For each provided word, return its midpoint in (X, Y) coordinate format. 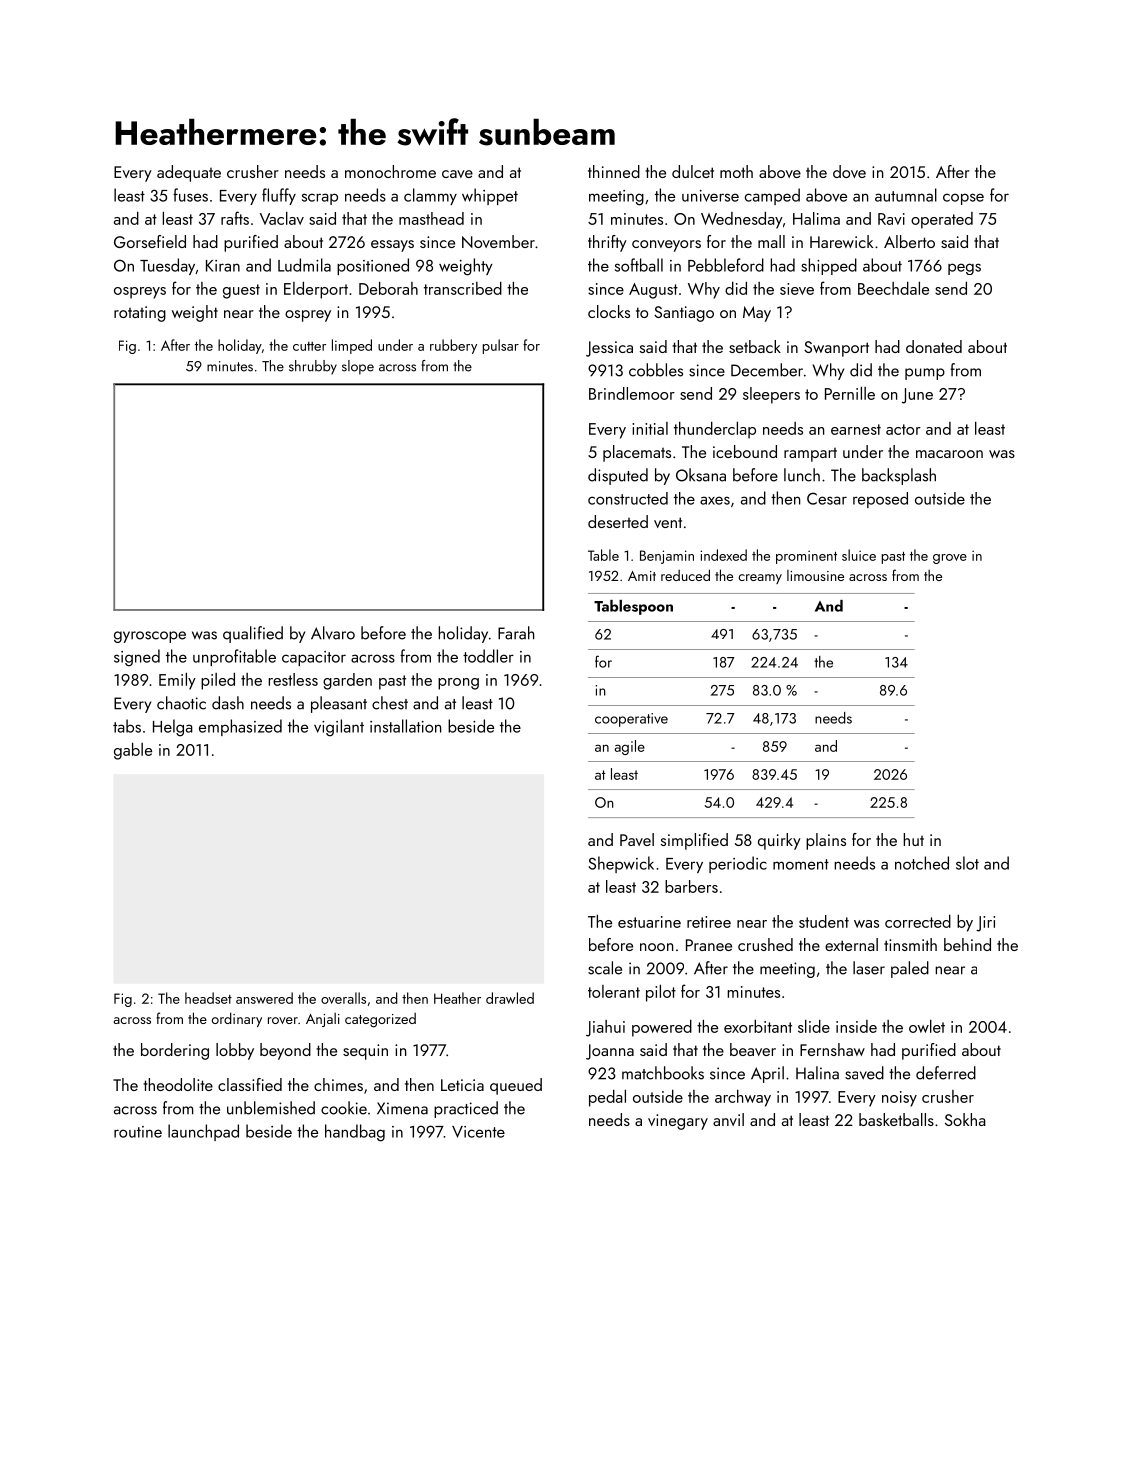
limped (352, 346)
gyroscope (150, 637)
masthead (431, 218)
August (653, 291)
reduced (685, 575)
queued (516, 1086)
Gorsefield (150, 241)
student (824, 921)
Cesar (827, 498)
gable (133, 751)
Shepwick (621, 864)
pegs (964, 269)
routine (138, 1132)
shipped (829, 266)
